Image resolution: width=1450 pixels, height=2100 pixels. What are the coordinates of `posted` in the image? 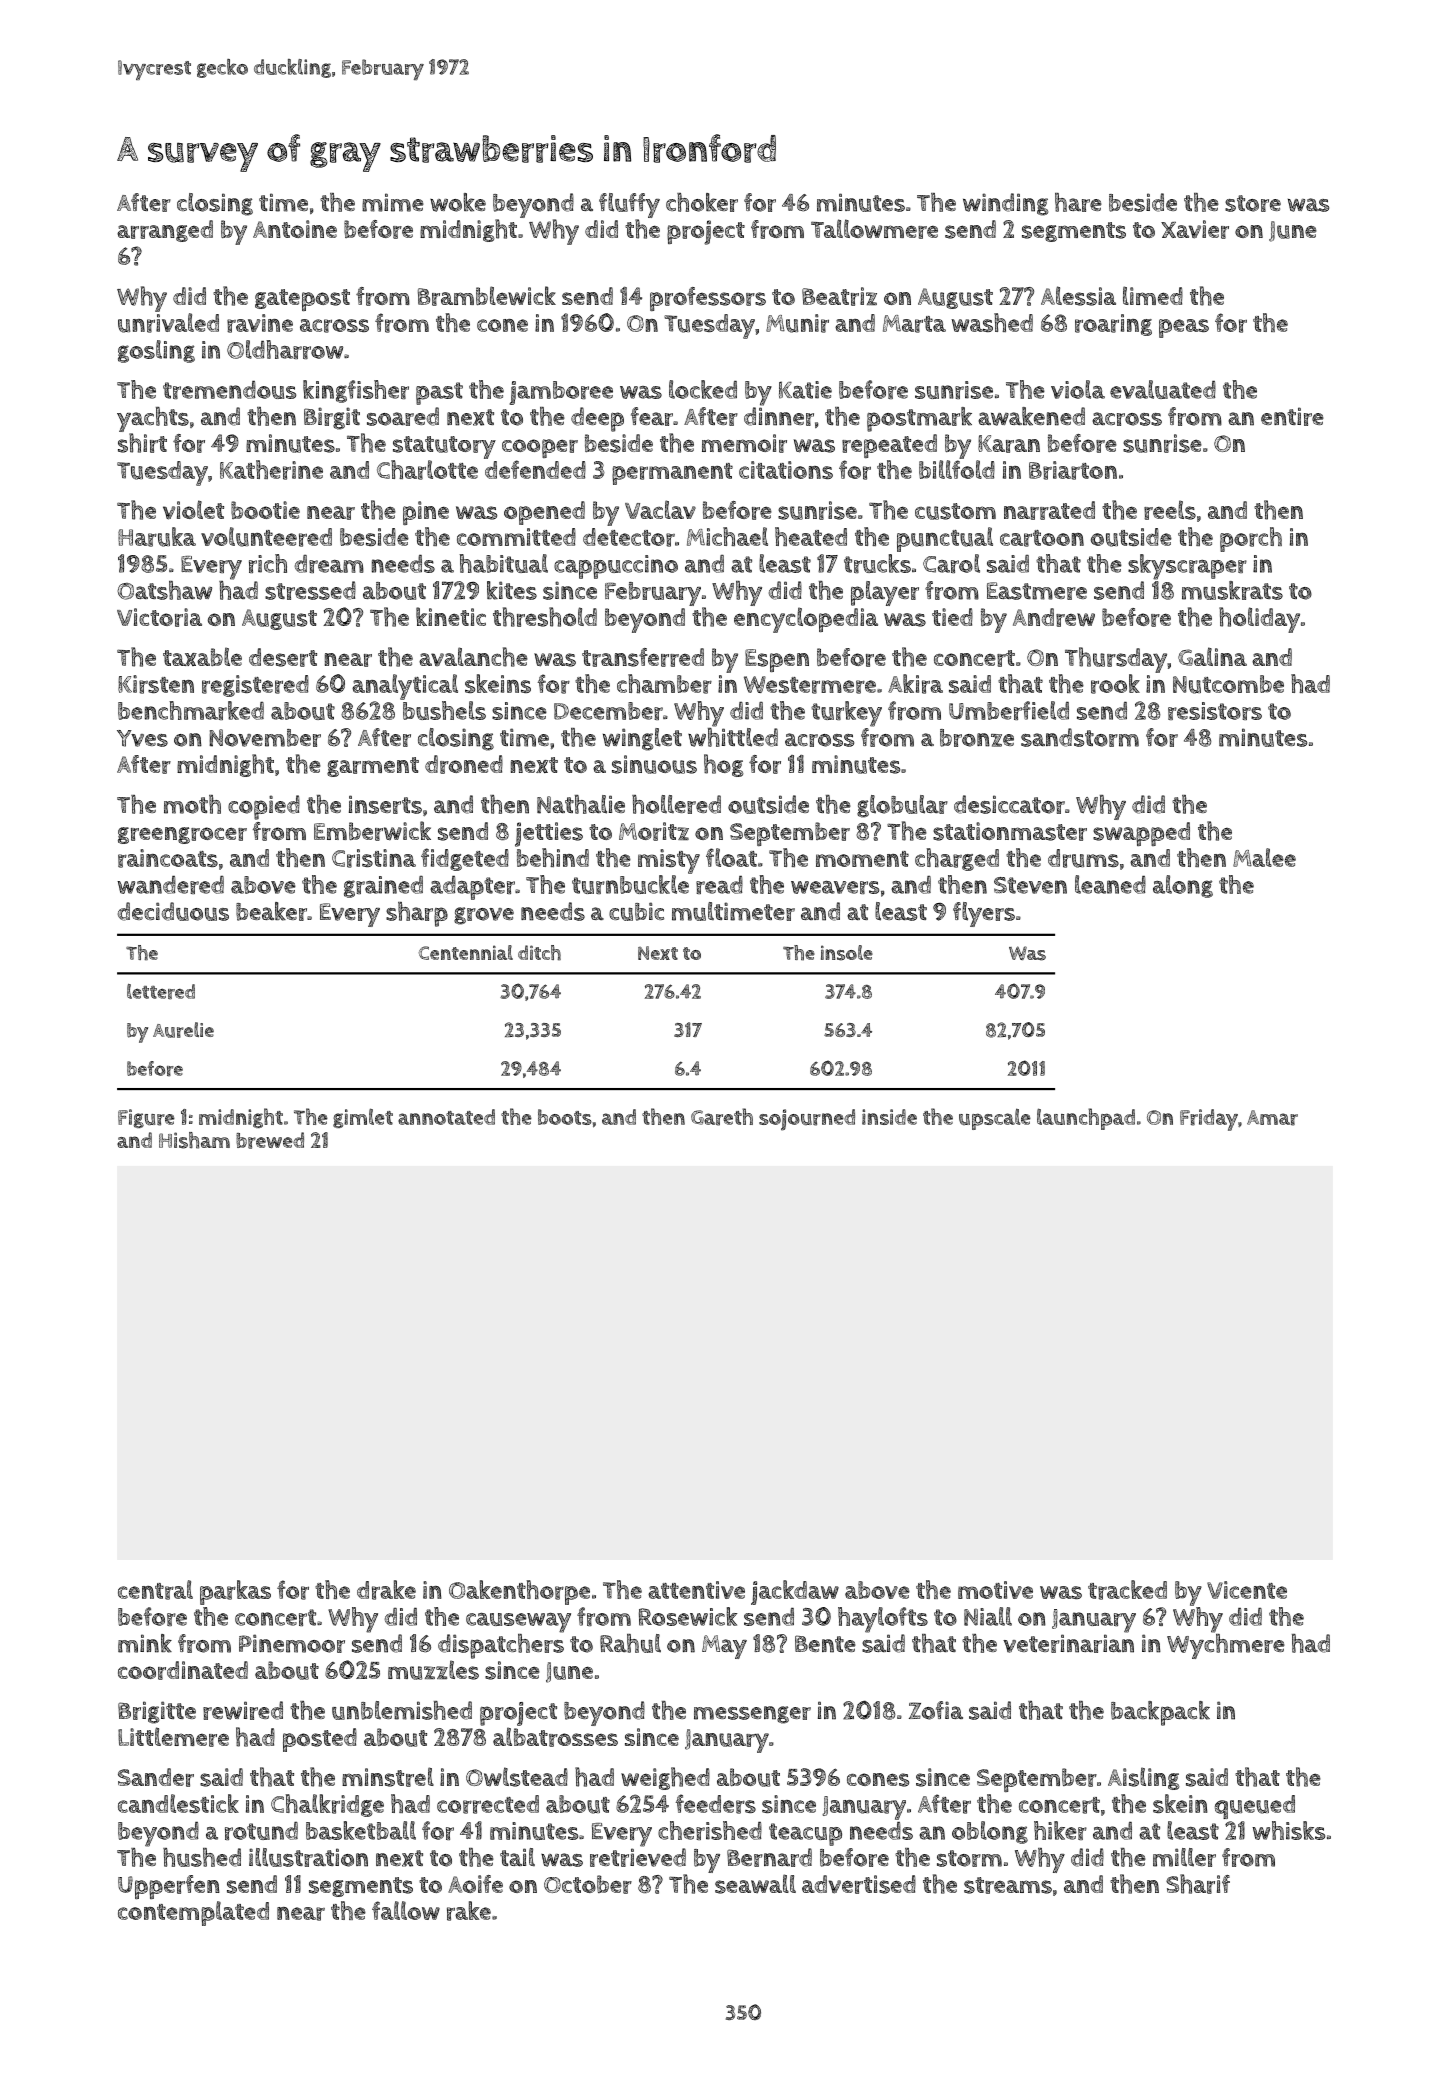 It's located at (320, 1740).
